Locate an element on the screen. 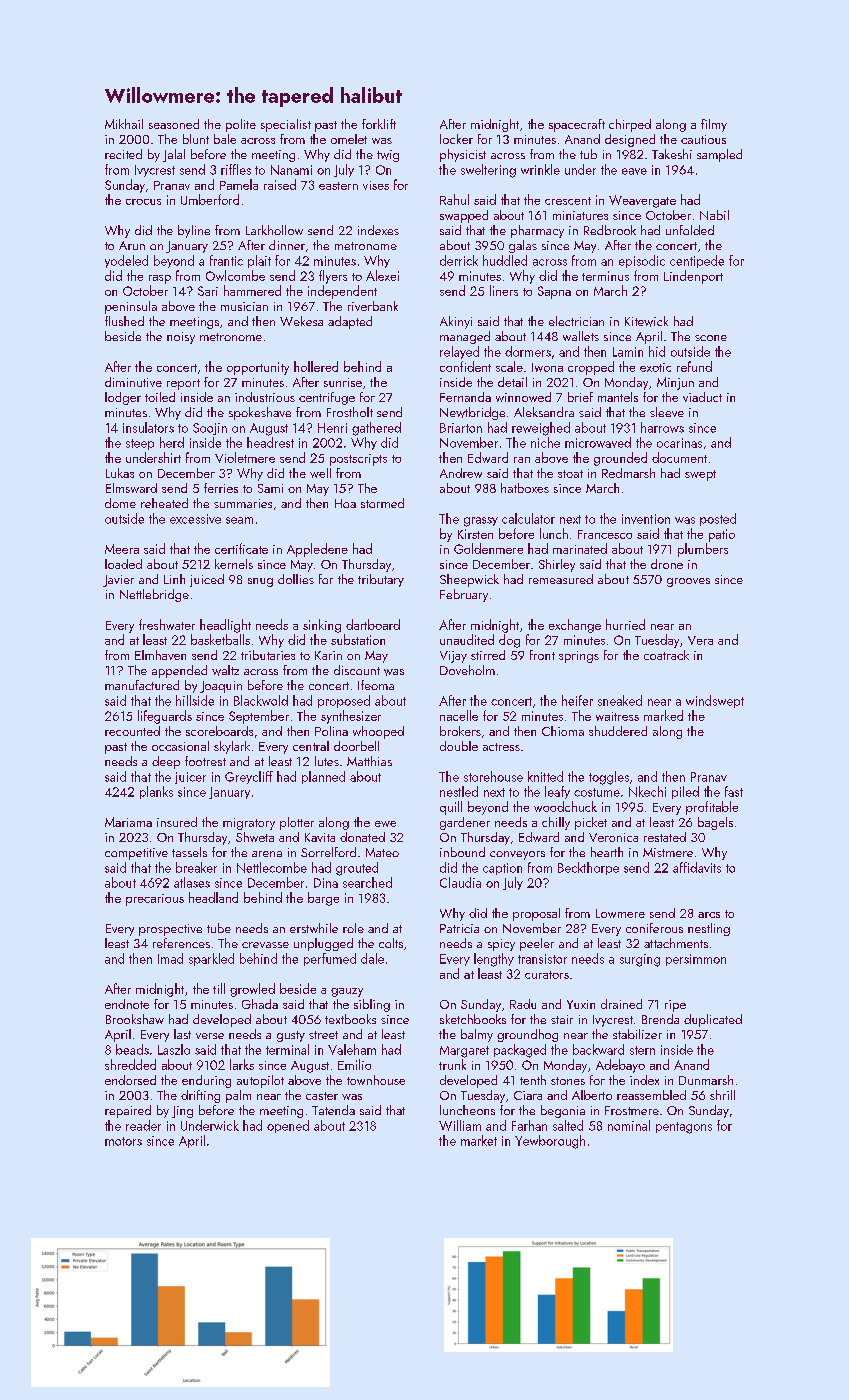  filmy is located at coordinates (714, 125).
